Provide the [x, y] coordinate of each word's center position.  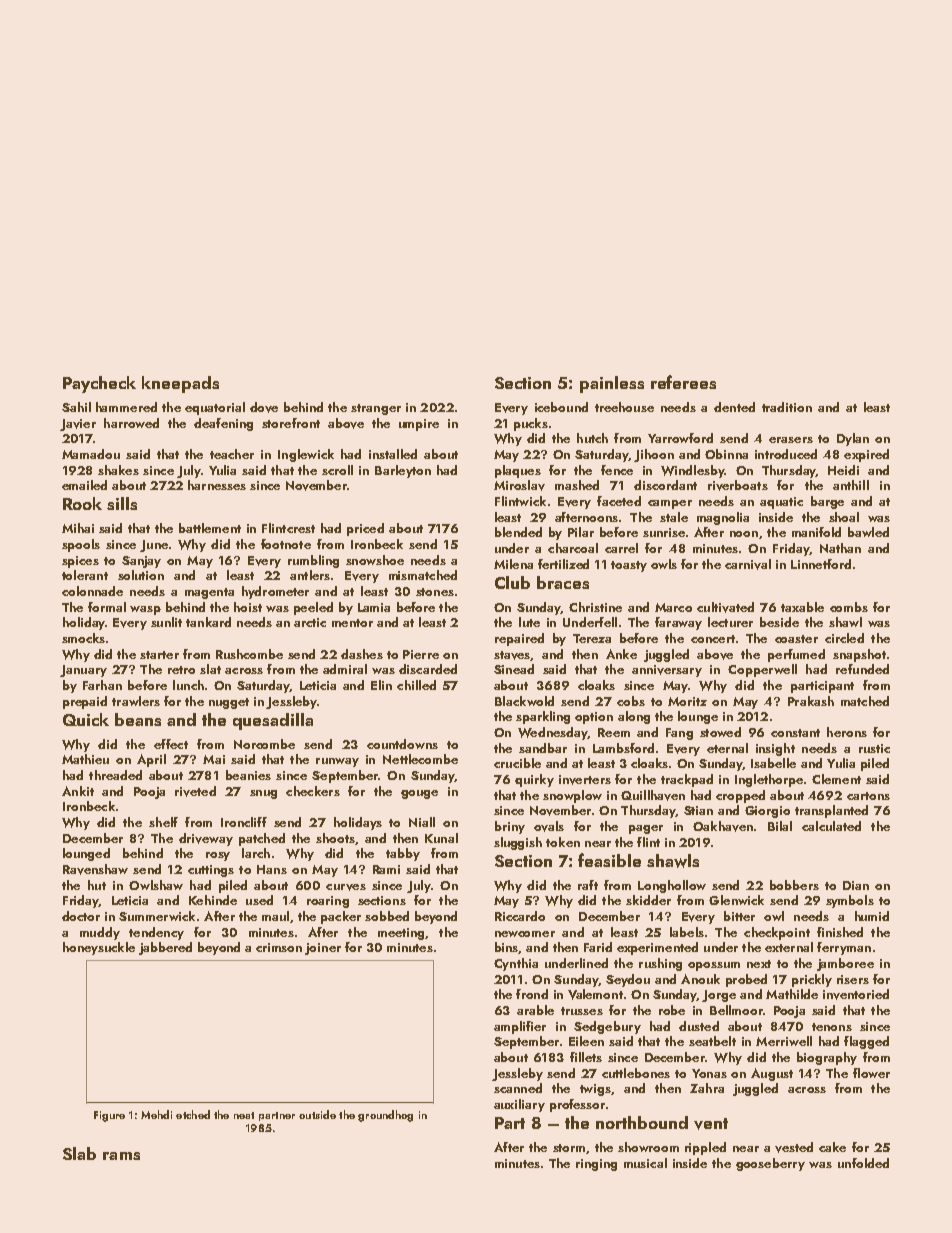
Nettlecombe [420, 759]
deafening [223, 424]
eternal [727, 748]
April [151, 760]
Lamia [374, 607]
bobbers [794, 885]
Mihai [78, 528]
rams [121, 1156]
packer [341, 917]
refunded [862, 669]
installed [393, 454]
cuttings [211, 871]
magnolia [723, 518]
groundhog [385, 1116]
